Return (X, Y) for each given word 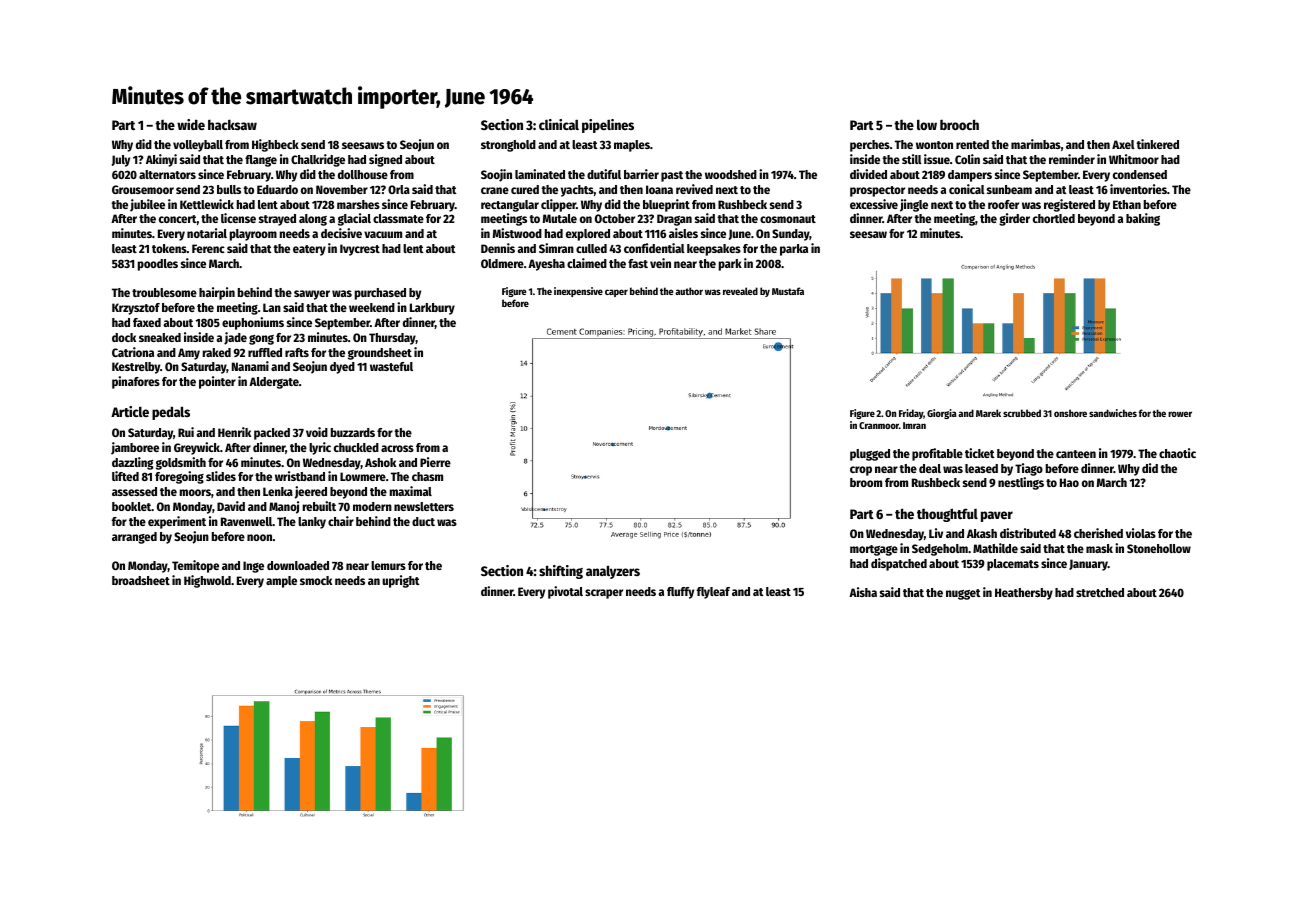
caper (616, 293)
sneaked (160, 337)
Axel (1123, 144)
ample (281, 582)
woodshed (731, 174)
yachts (577, 191)
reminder (1072, 159)
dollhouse (363, 174)
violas (1141, 533)
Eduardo (277, 189)
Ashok (380, 462)
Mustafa (788, 291)
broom (866, 482)
